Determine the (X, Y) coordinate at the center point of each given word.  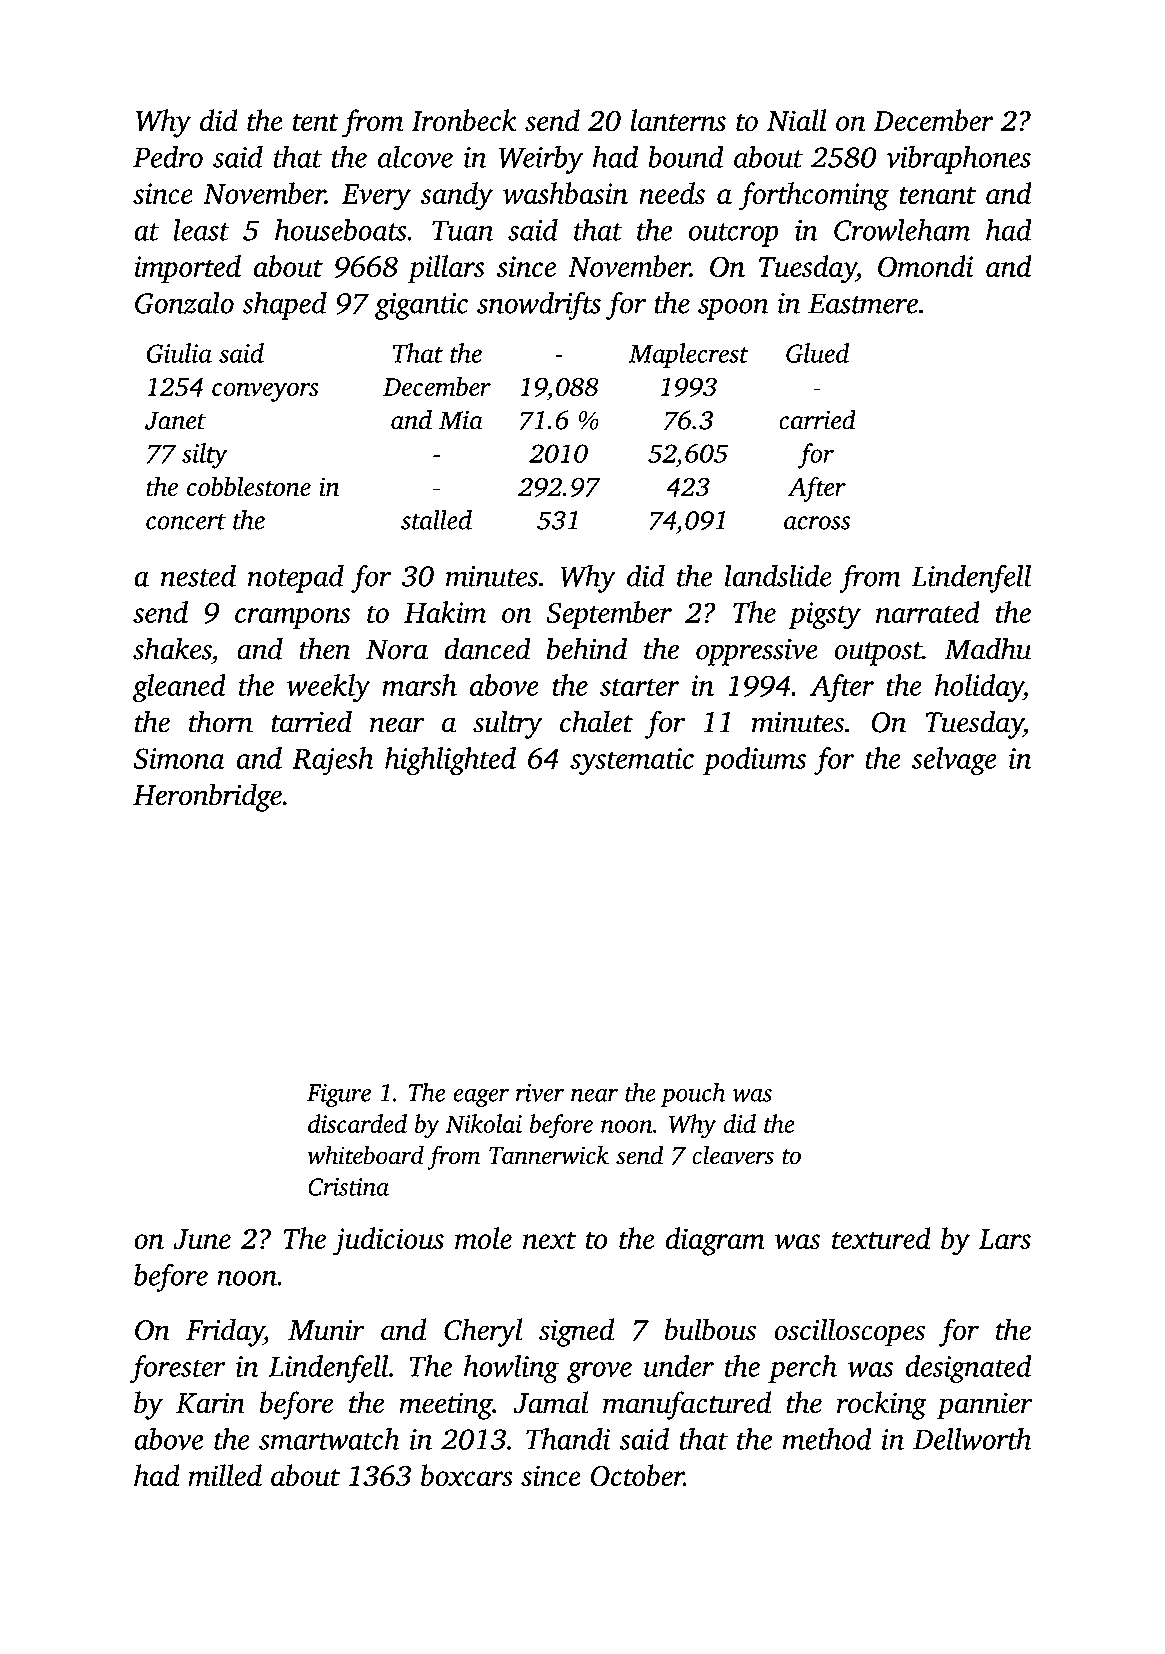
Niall (797, 120)
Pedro (168, 157)
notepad (296, 578)
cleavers (733, 1155)
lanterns (678, 120)
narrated (928, 612)
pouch (693, 1095)
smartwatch (329, 1439)
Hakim (445, 612)
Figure (339, 1095)
